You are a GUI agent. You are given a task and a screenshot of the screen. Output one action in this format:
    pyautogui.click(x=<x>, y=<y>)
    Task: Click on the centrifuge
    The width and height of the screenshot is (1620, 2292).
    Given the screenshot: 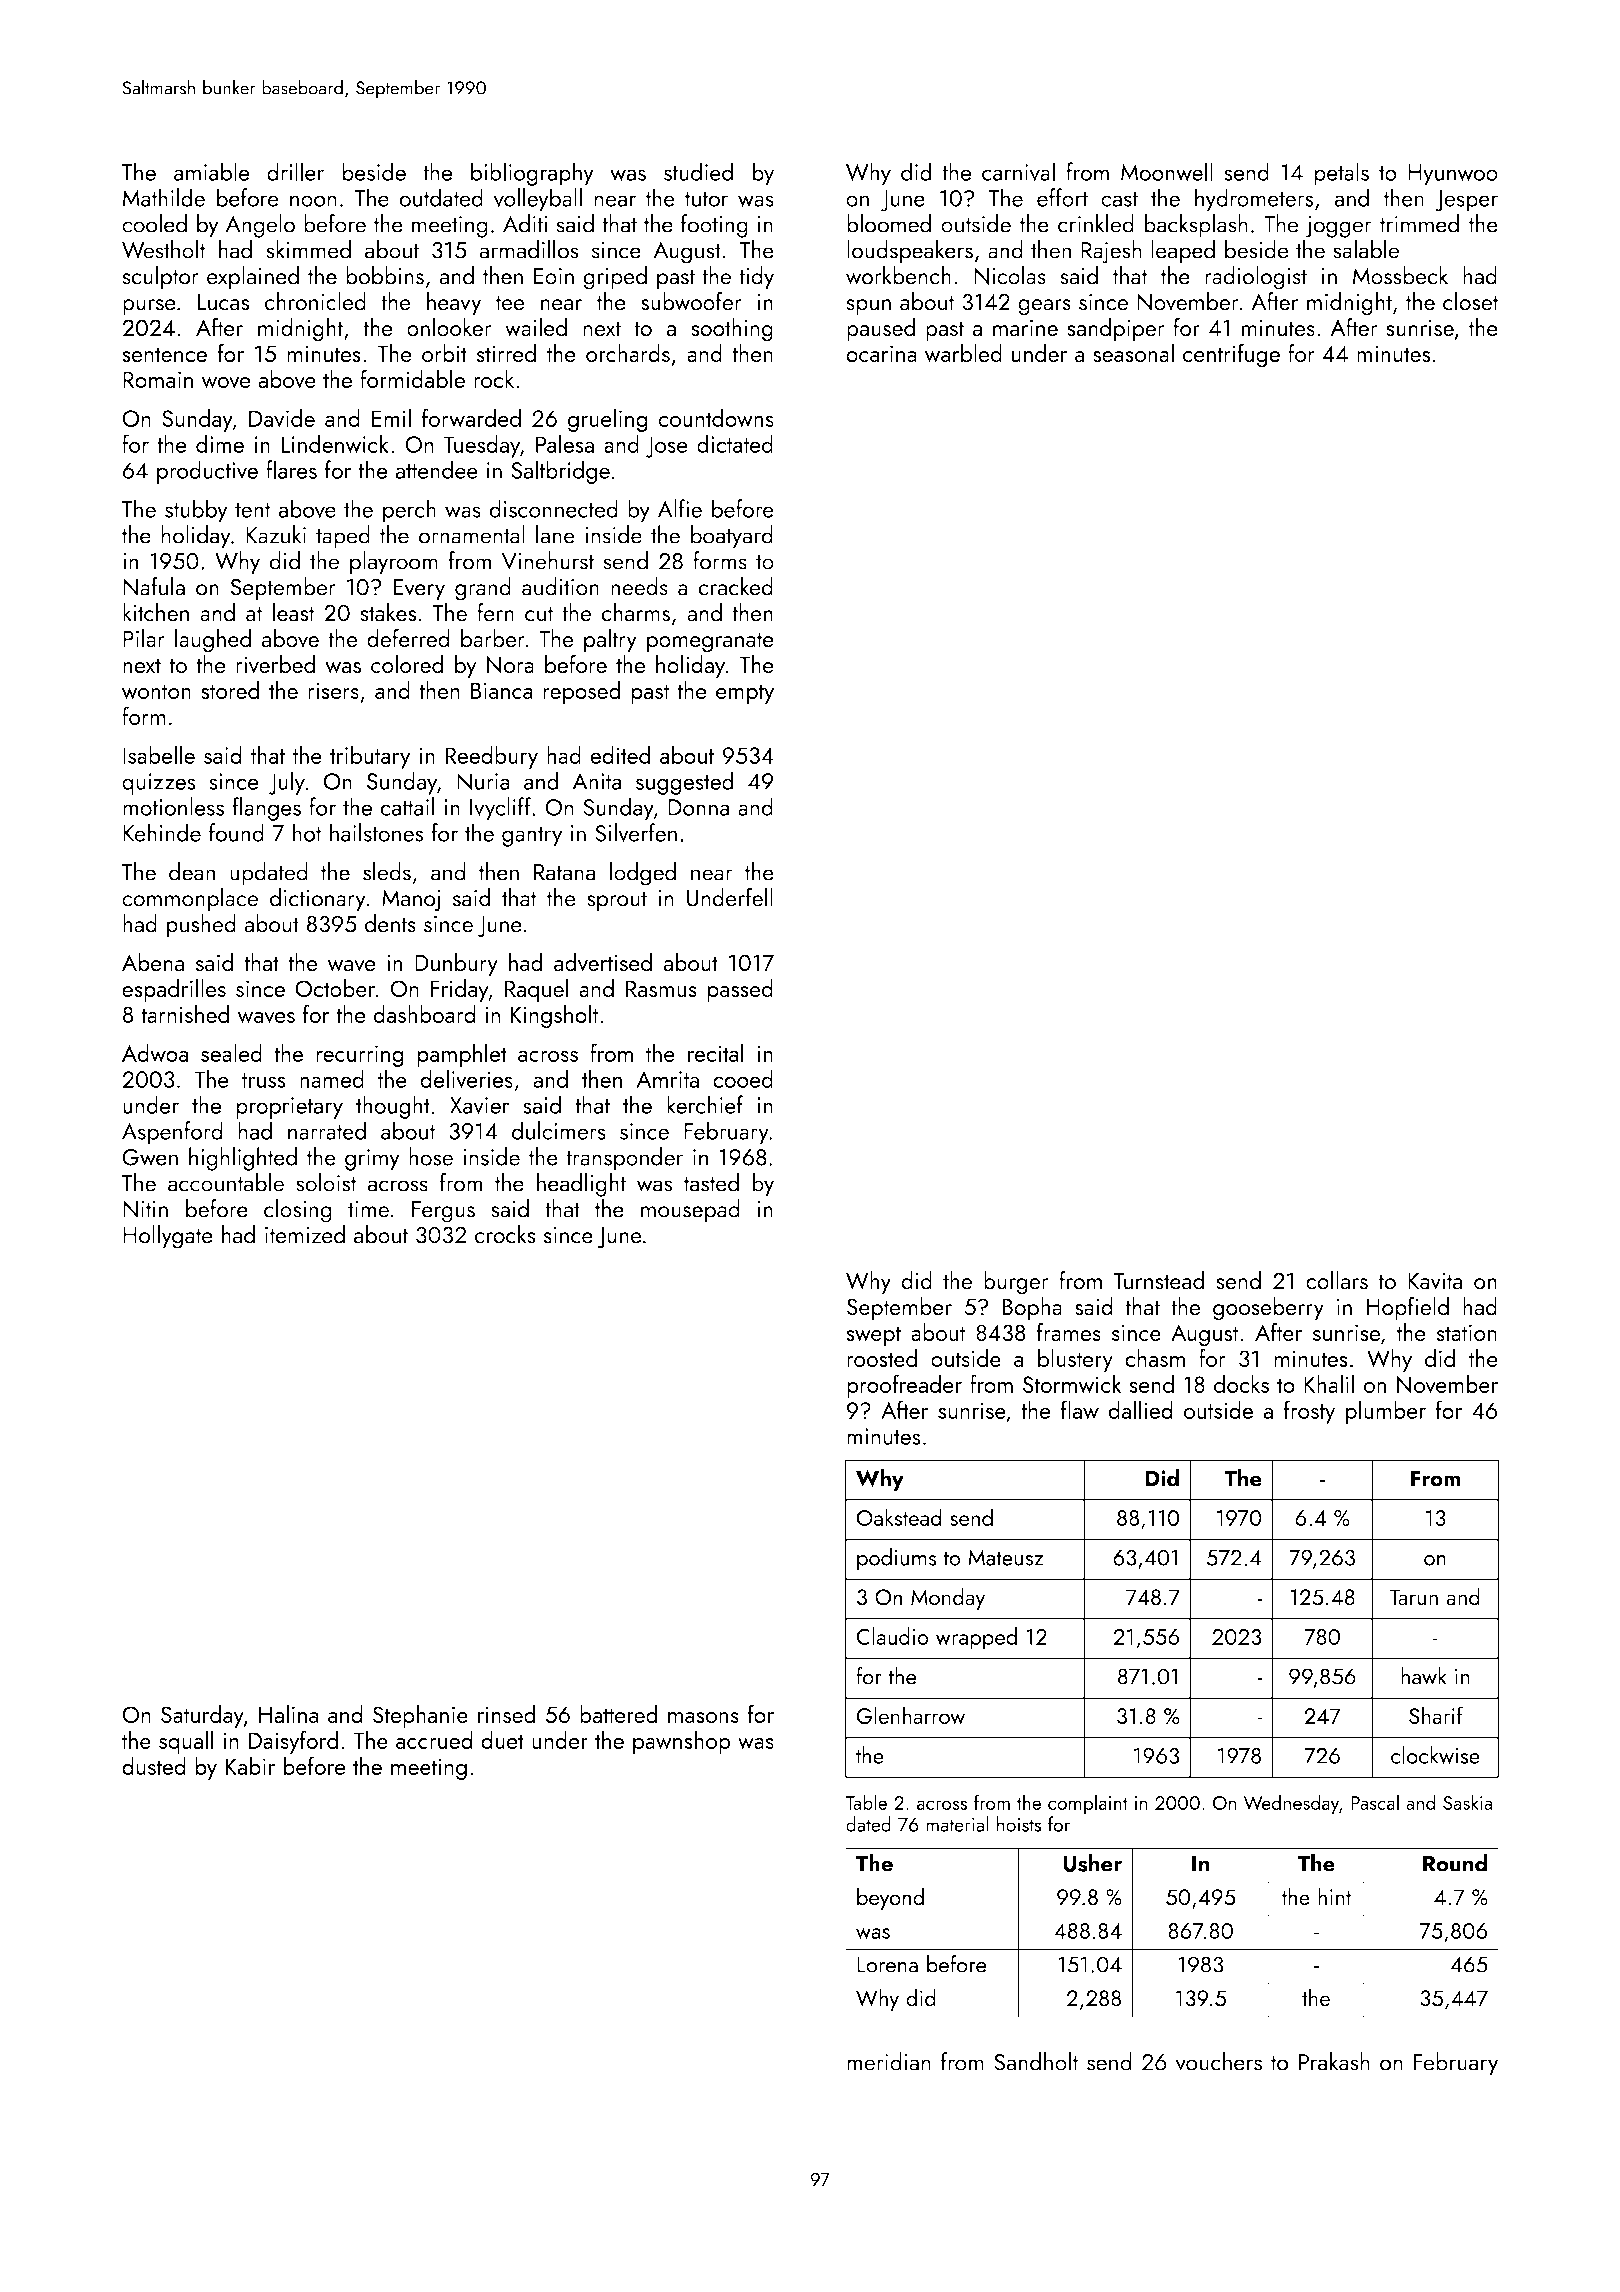 What is the action you would take?
    pyautogui.click(x=1231, y=355)
